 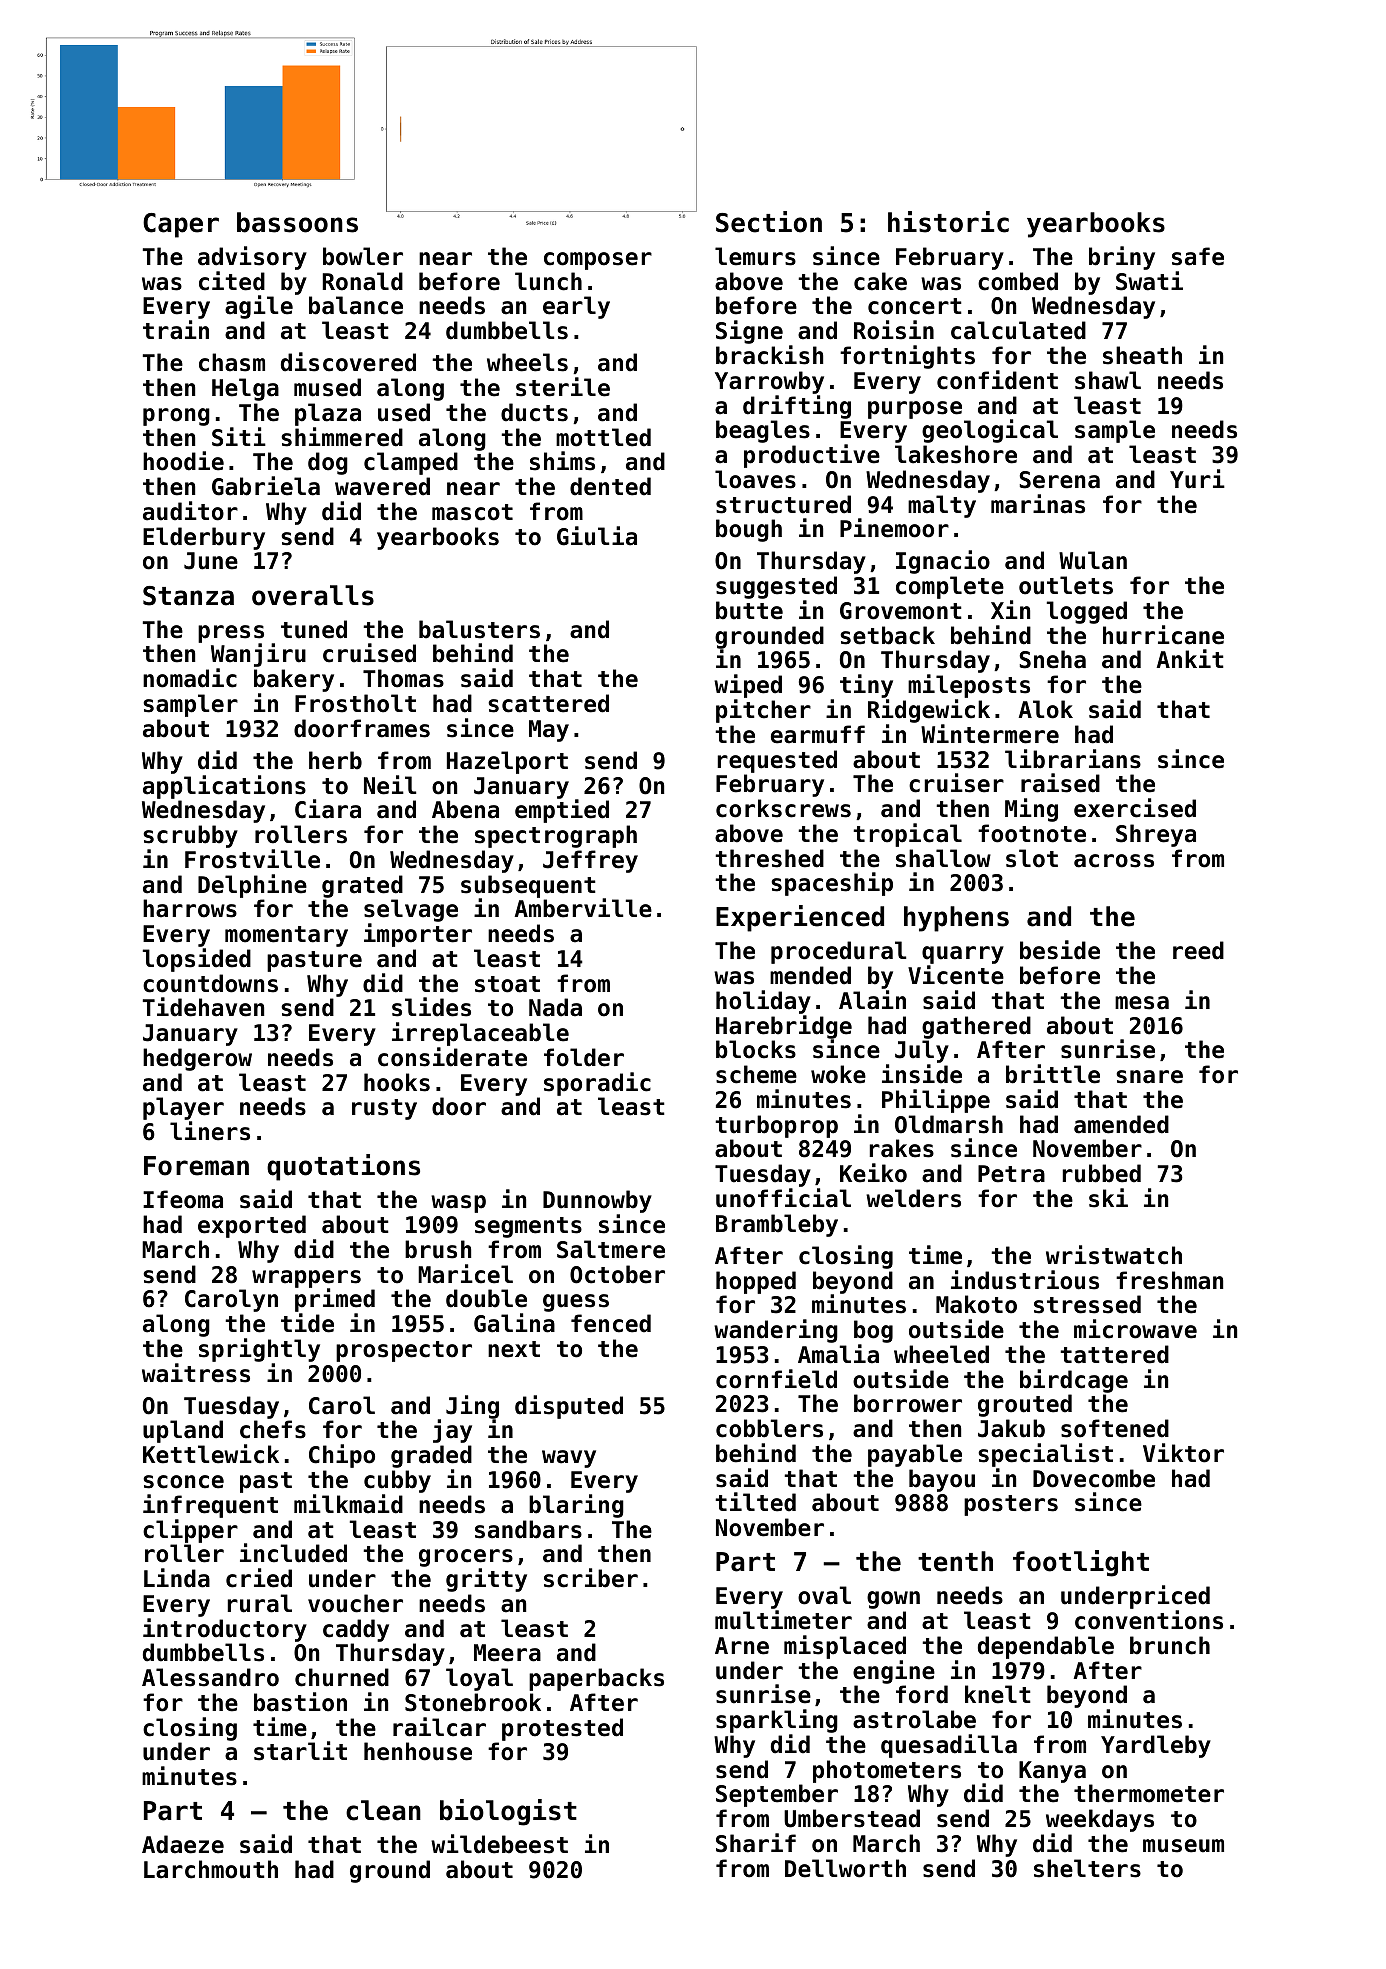 I want to click on beside, so click(x=1060, y=950).
